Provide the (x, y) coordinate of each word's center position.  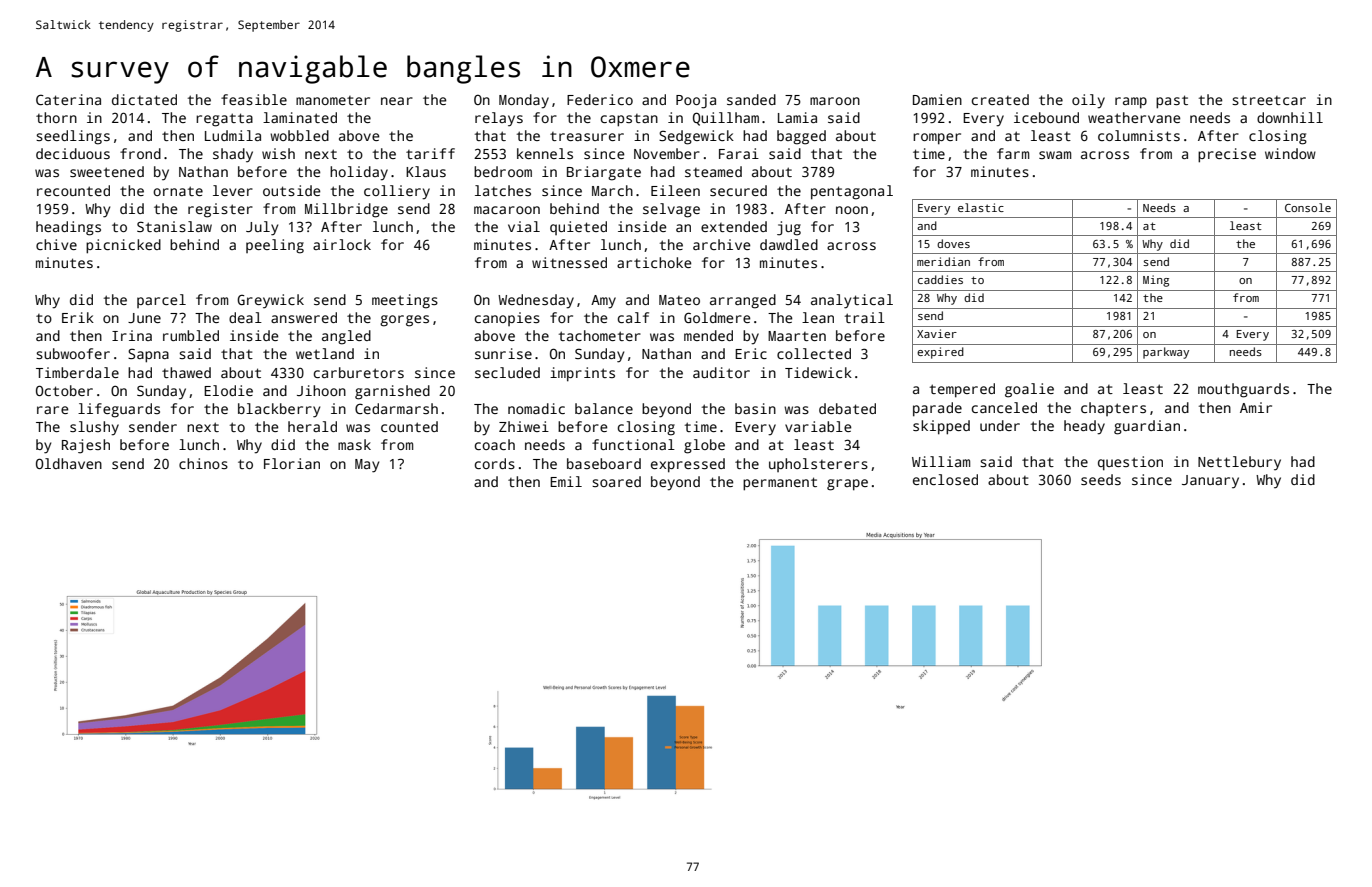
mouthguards (1243, 390)
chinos (203, 463)
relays (499, 119)
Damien (937, 99)
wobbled (299, 135)
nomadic (536, 408)
